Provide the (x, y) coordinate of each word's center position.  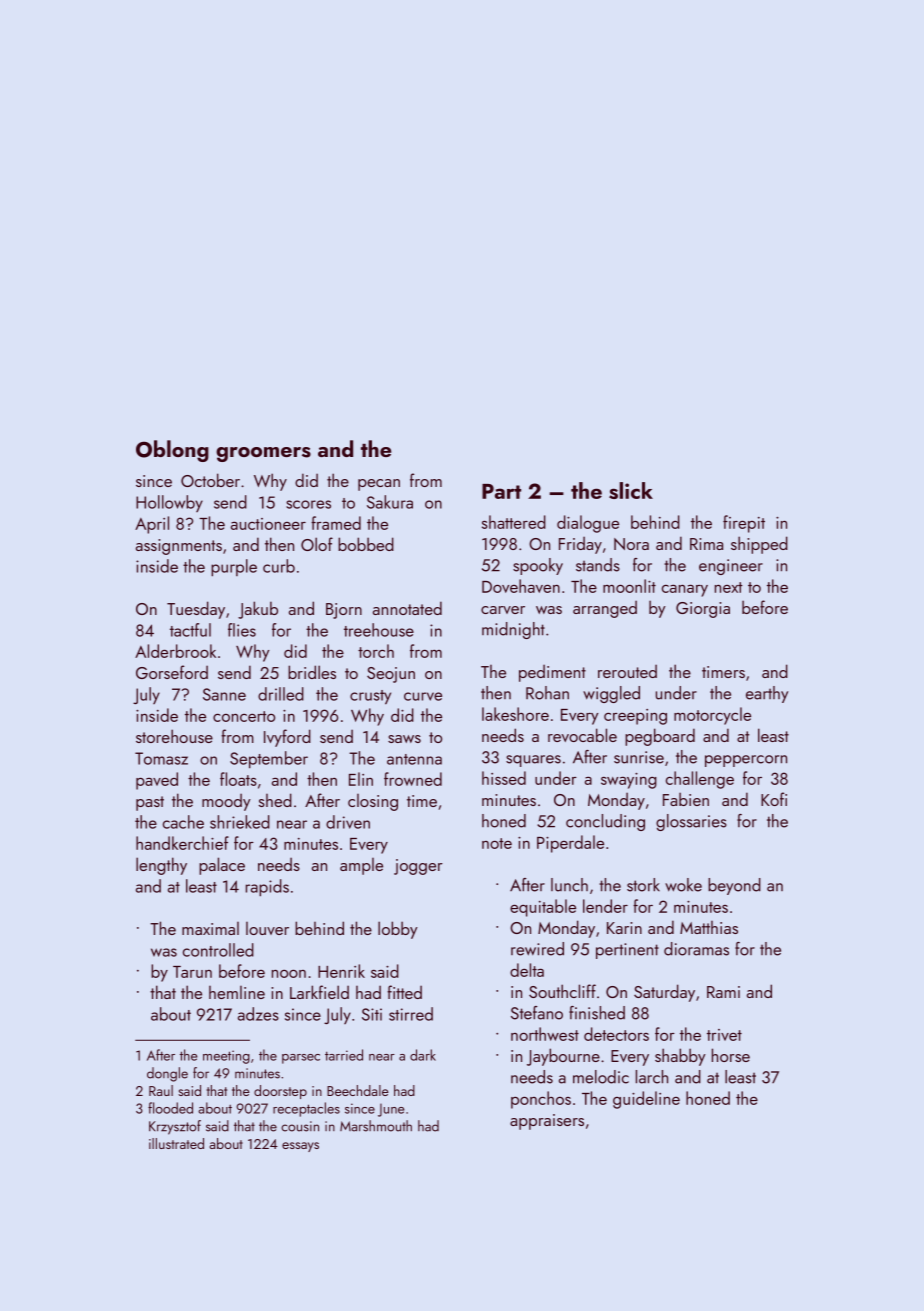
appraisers (547, 1122)
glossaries (691, 822)
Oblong (172, 451)
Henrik (341, 971)
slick (631, 490)
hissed (504, 778)
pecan (379, 485)
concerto (244, 716)
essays (300, 1147)
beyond (734, 886)
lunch (569, 885)
